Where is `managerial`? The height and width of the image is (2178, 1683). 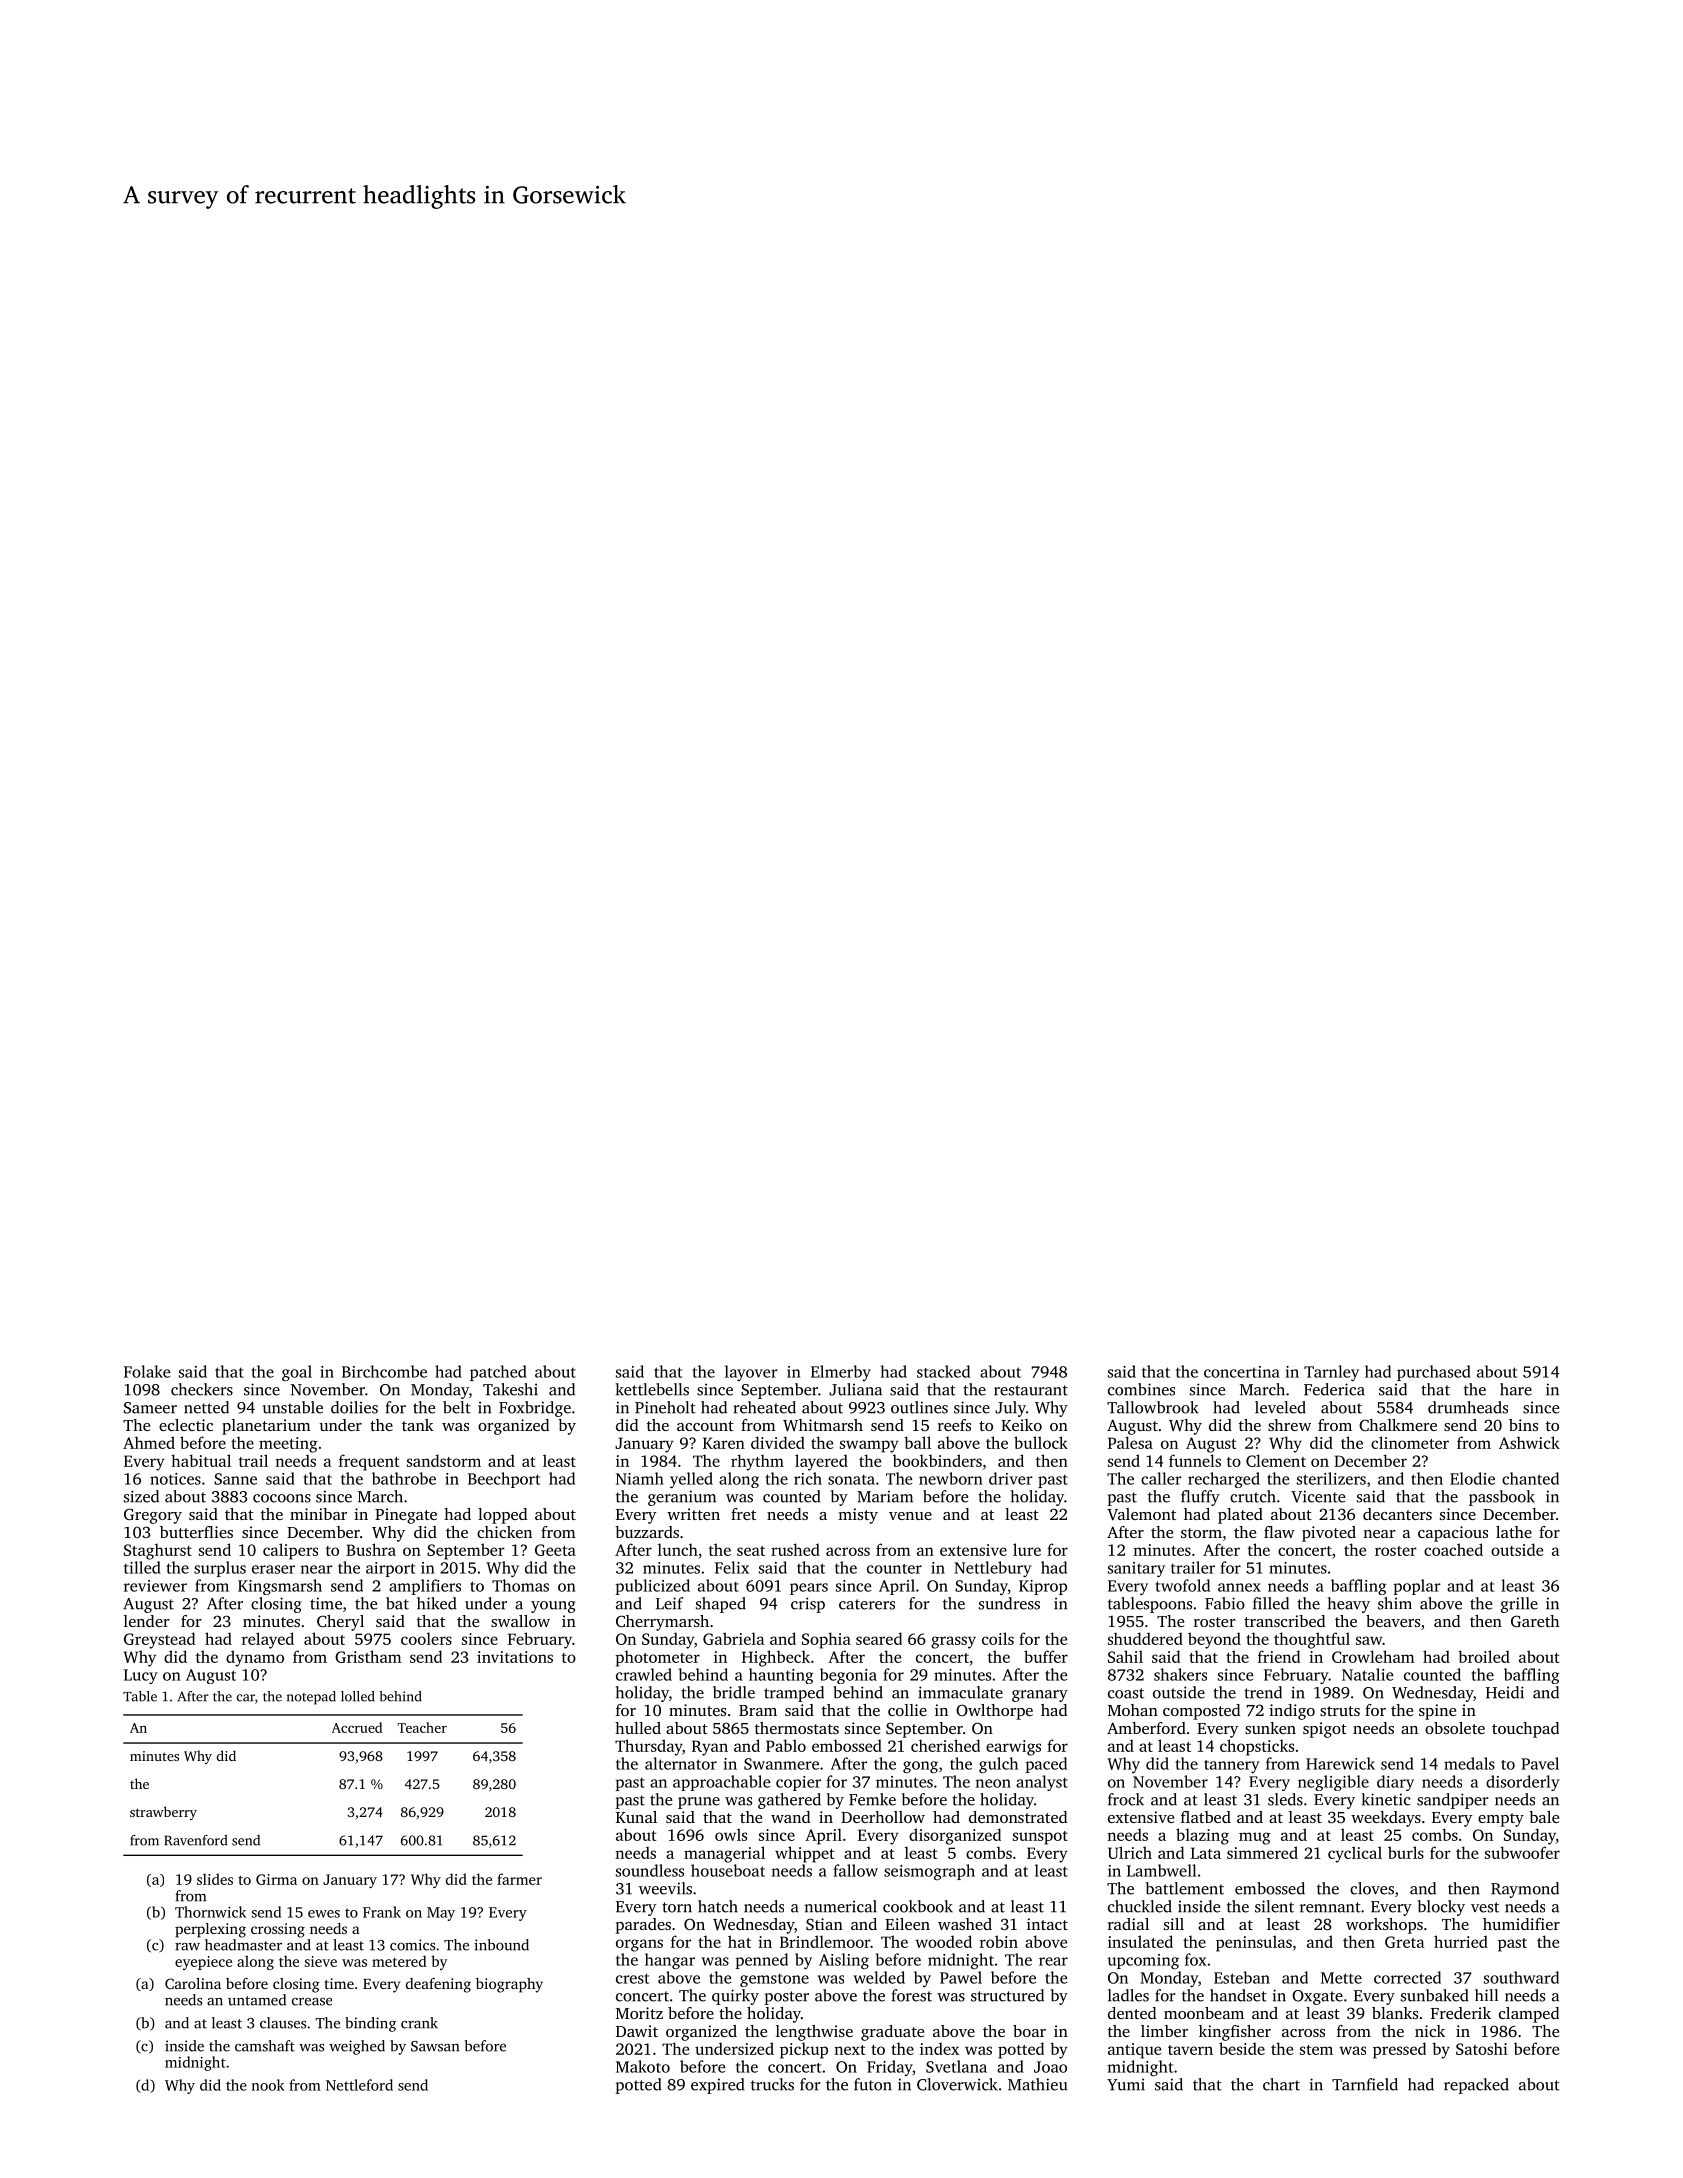 managerial is located at coordinates (724, 1854).
